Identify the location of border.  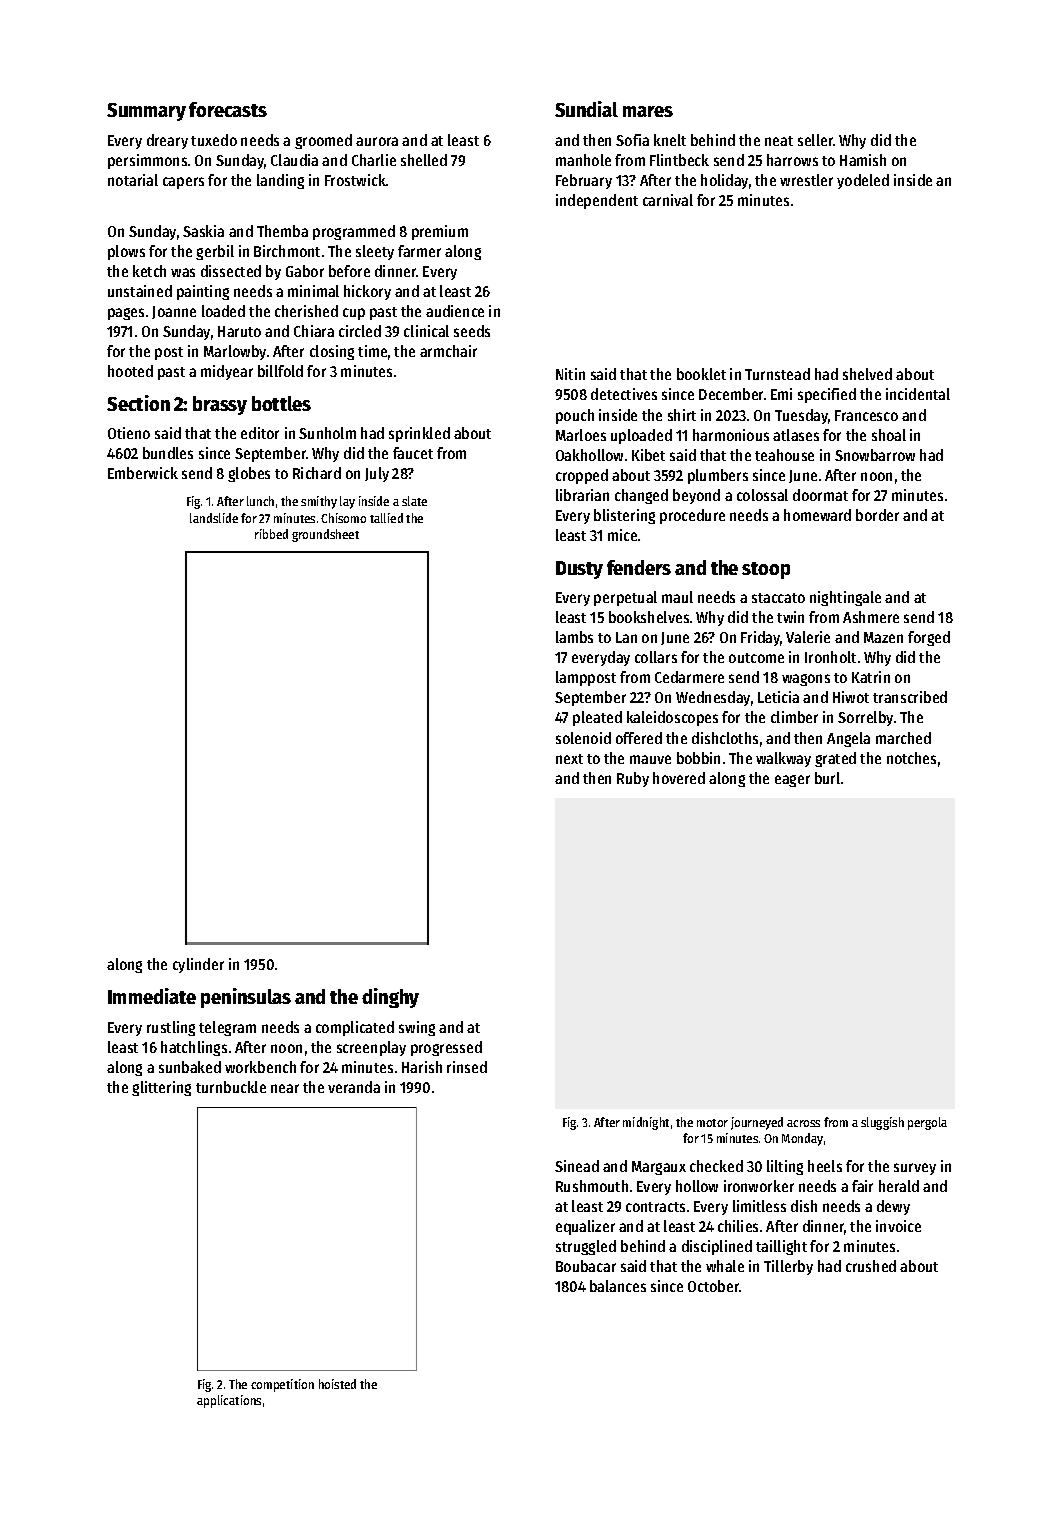
(877, 515).
